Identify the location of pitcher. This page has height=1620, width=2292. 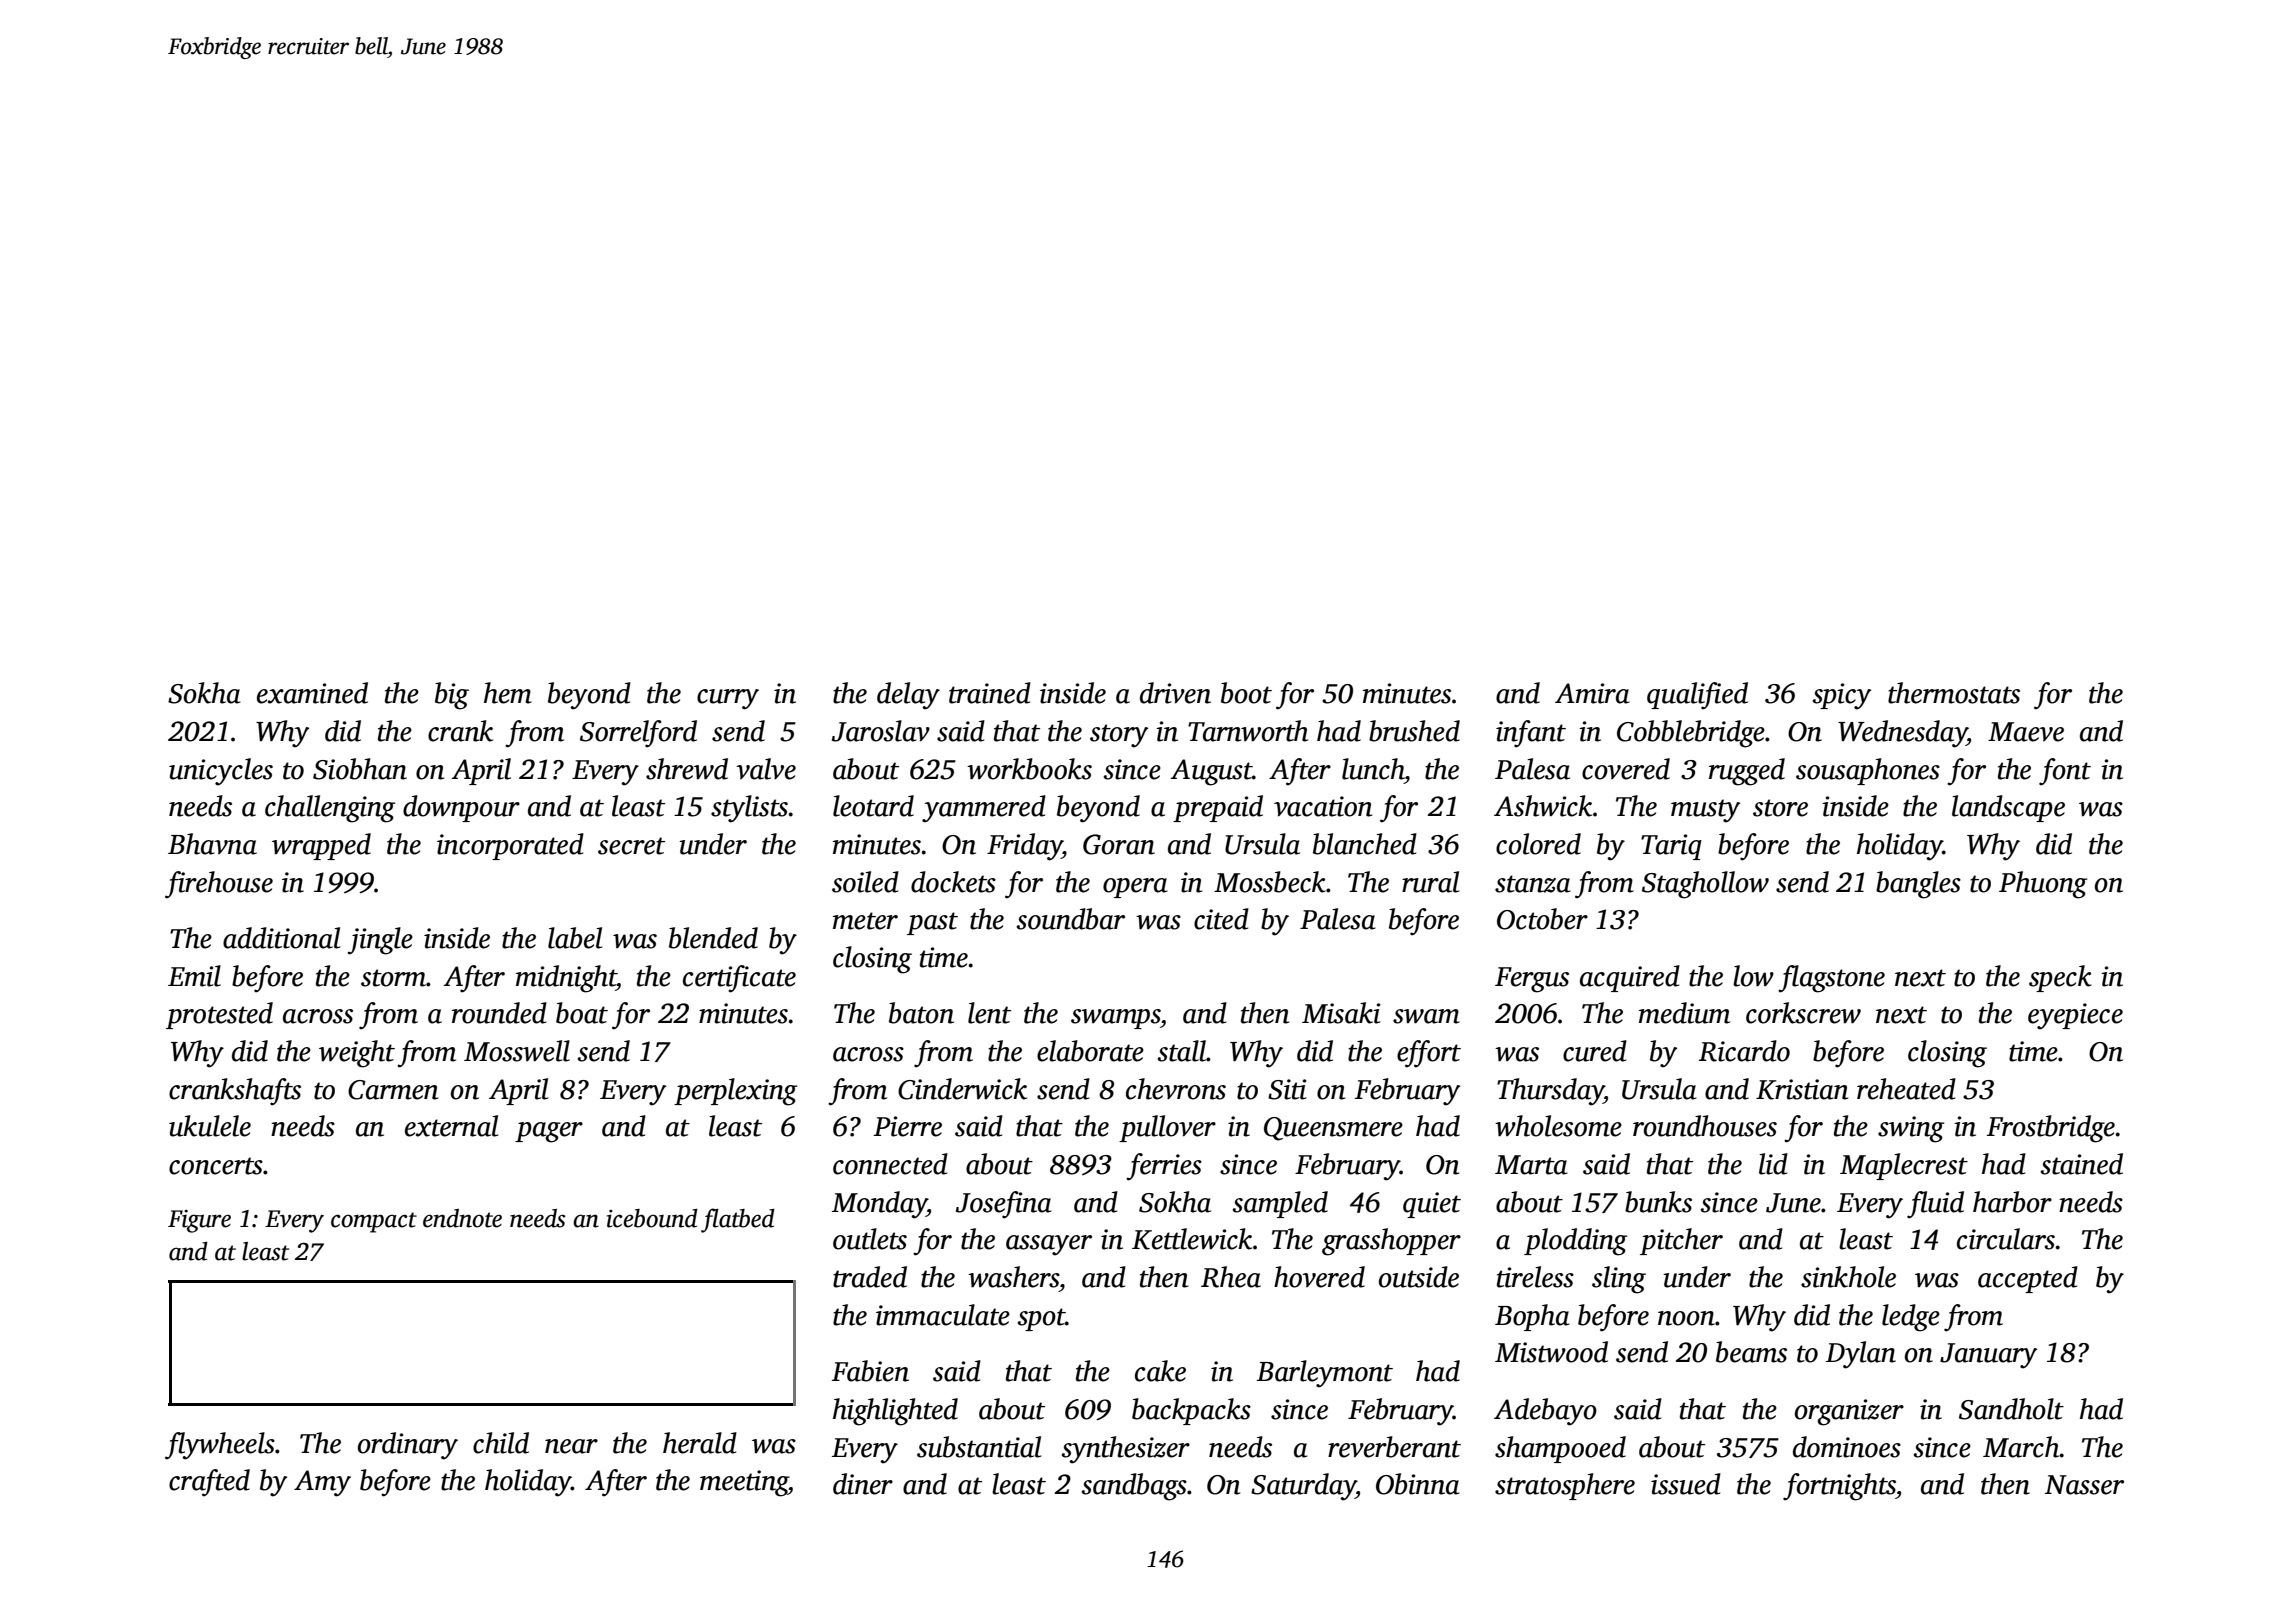
(1681, 1241).
